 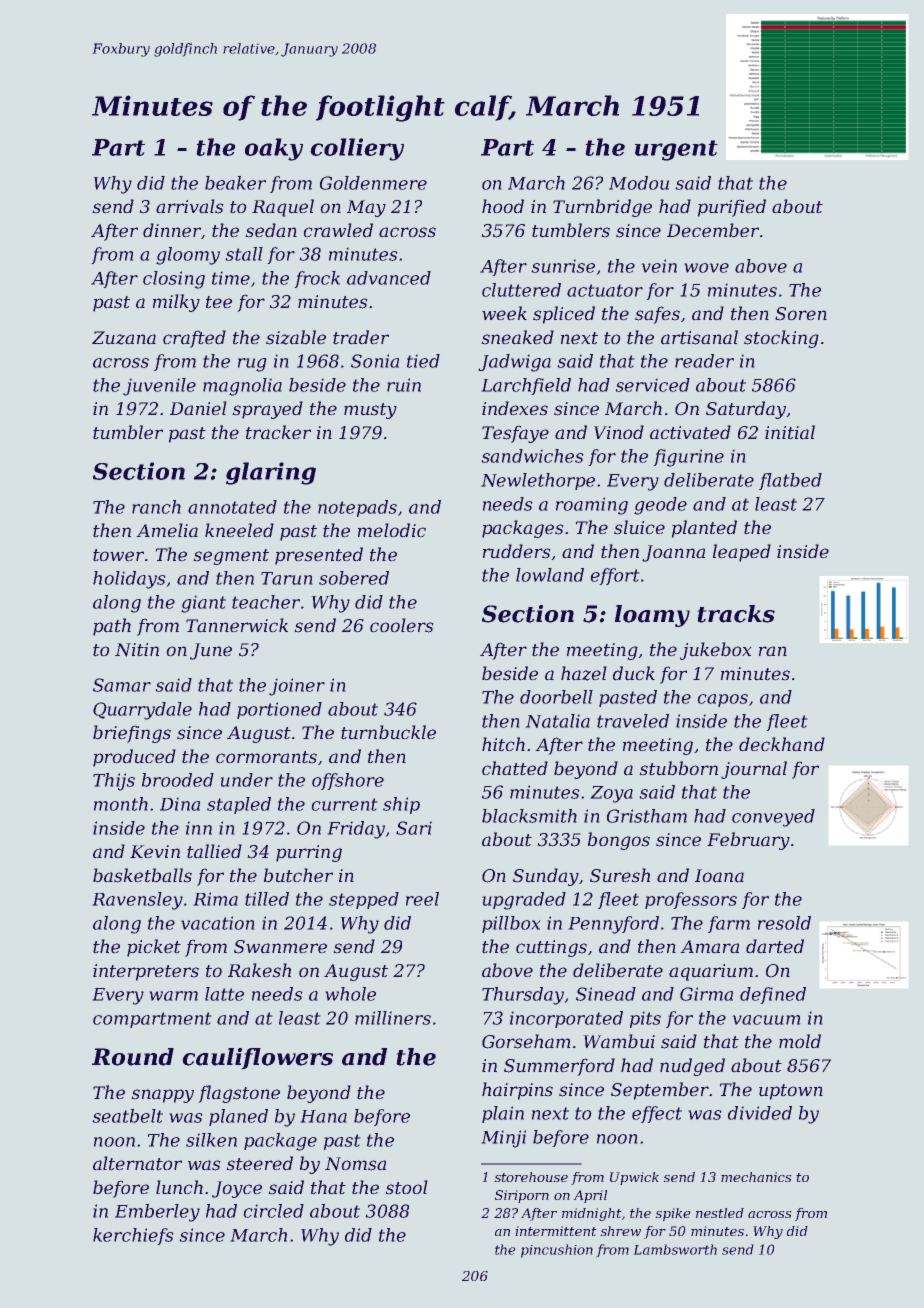 I want to click on interpreters, so click(x=146, y=972).
